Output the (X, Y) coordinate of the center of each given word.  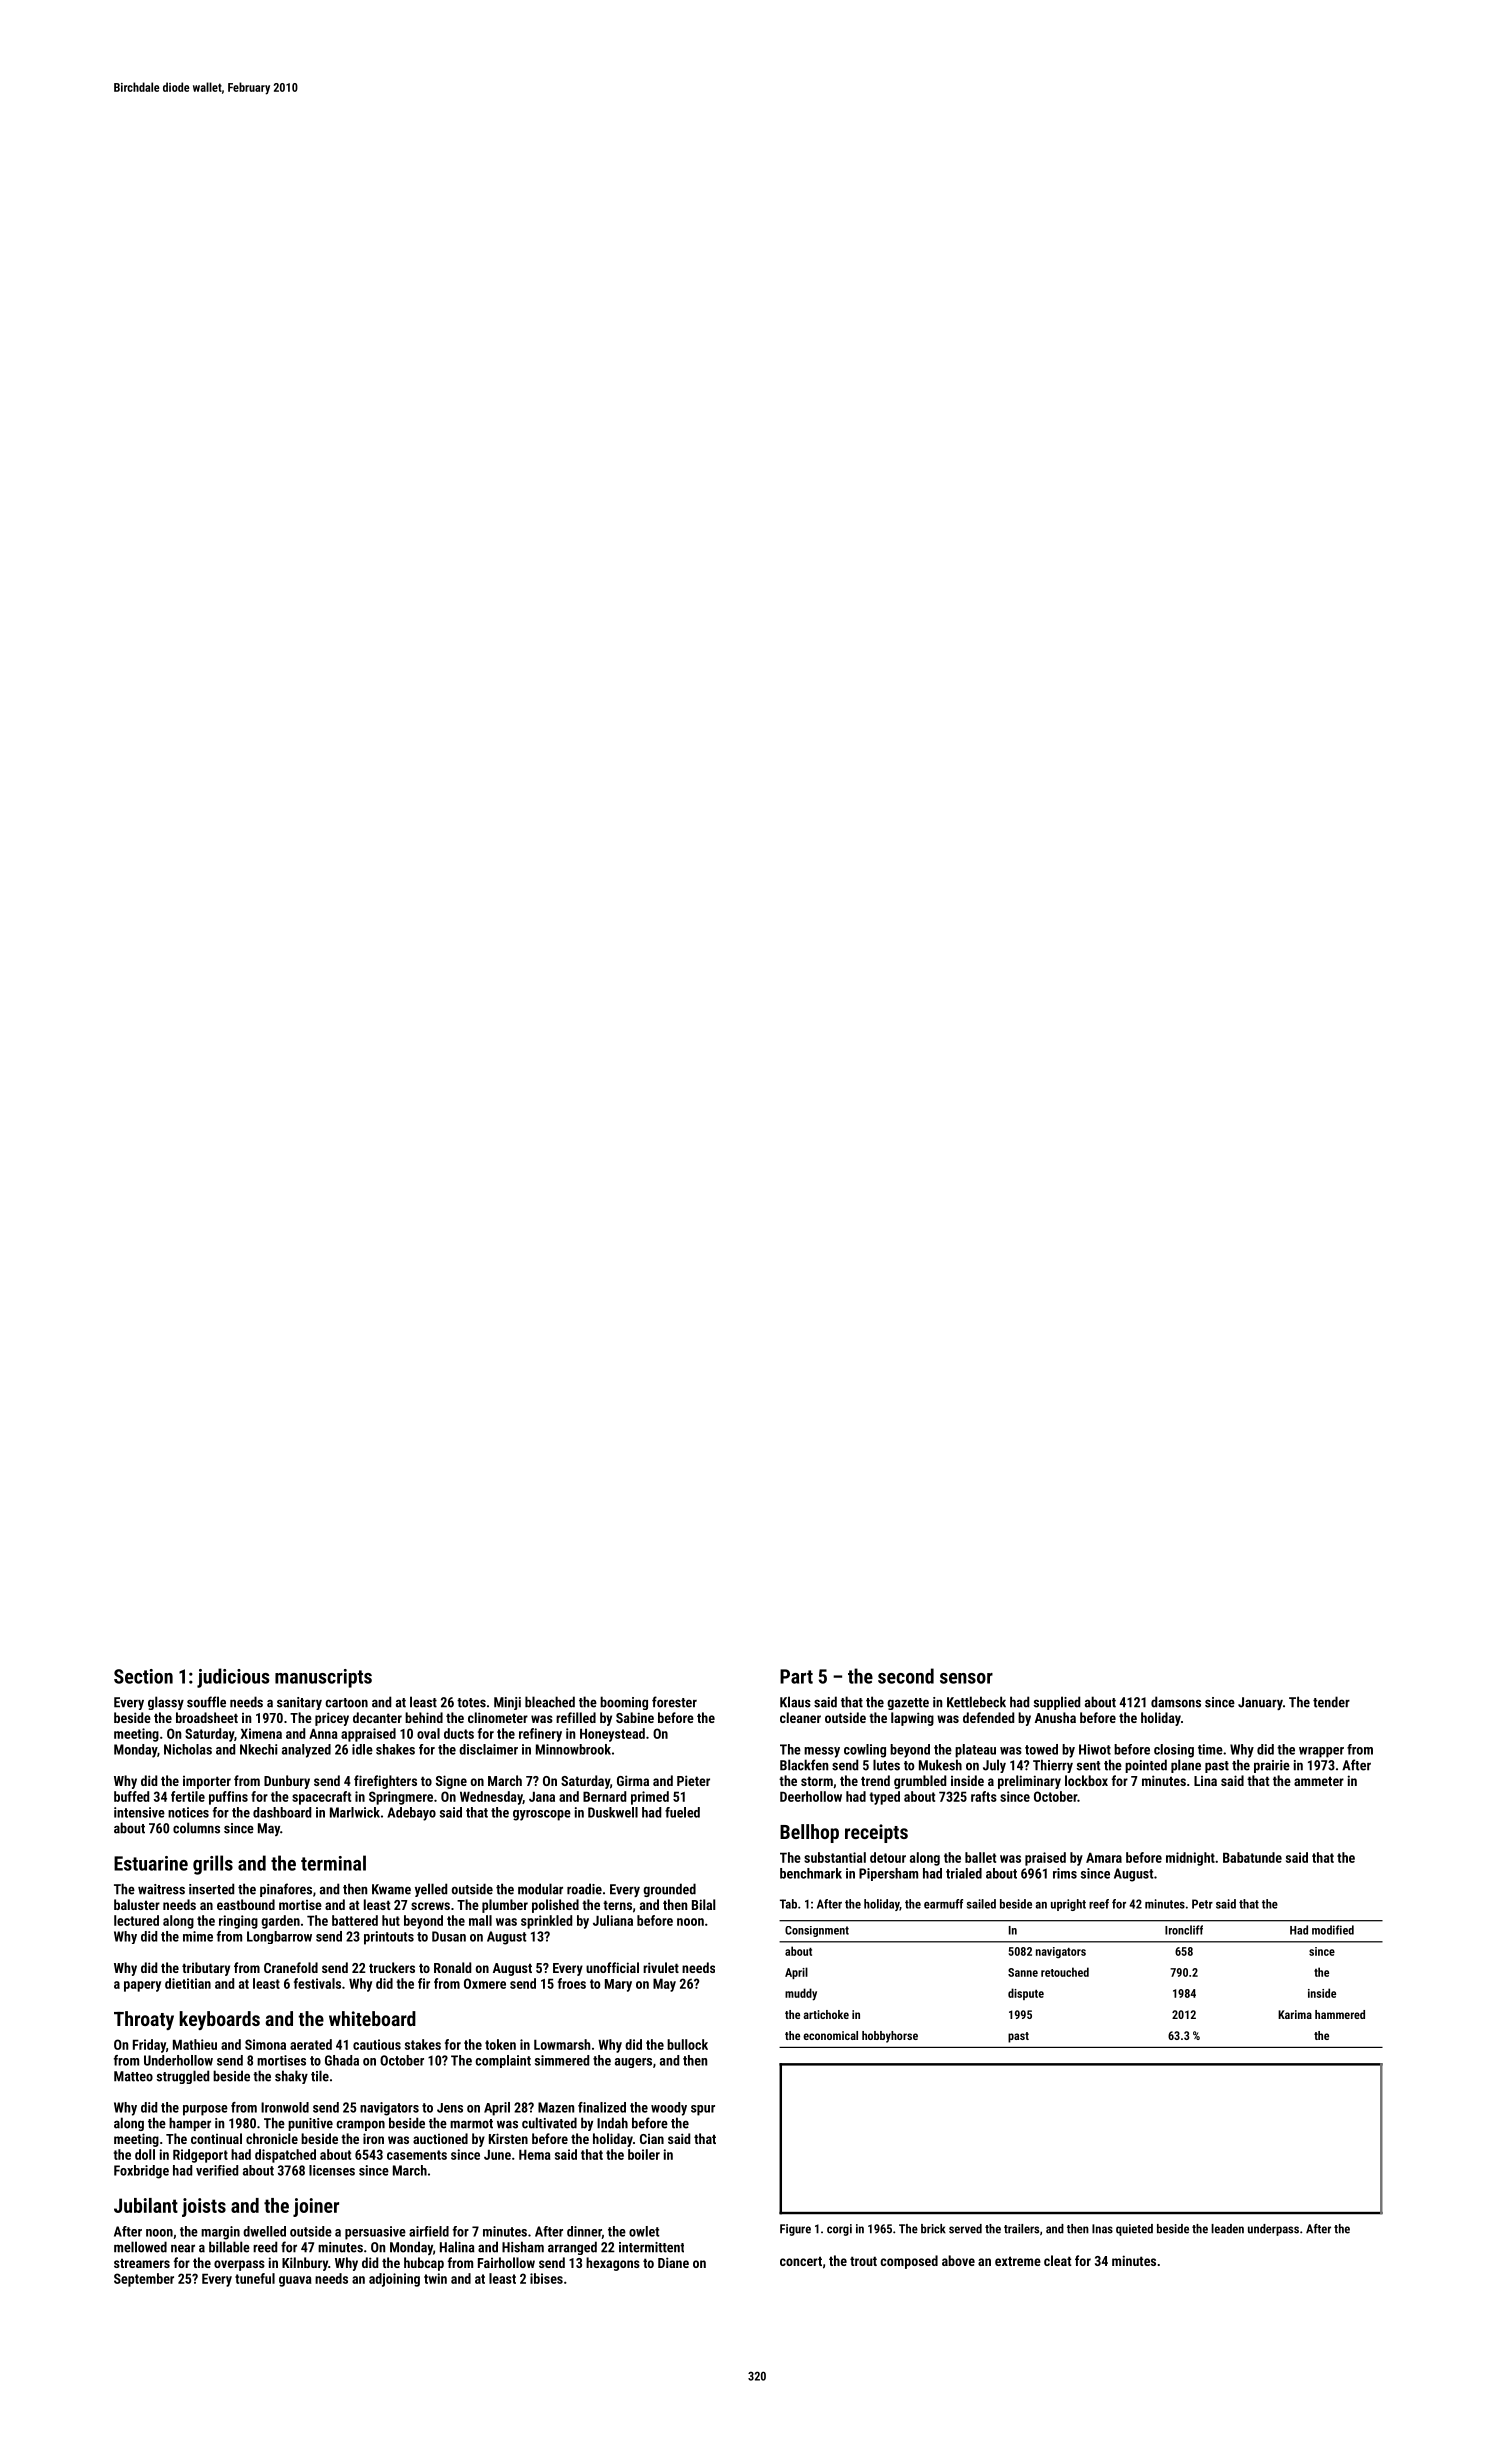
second (906, 1676)
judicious (233, 1678)
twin (435, 2278)
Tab (788, 1904)
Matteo (133, 2076)
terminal (333, 1863)
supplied (1056, 1703)
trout (863, 2261)
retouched (1065, 1972)
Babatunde (1252, 1857)
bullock (687, 2044)
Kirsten (508, 2138)
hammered (1340, 2014)
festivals (317, 1983)
